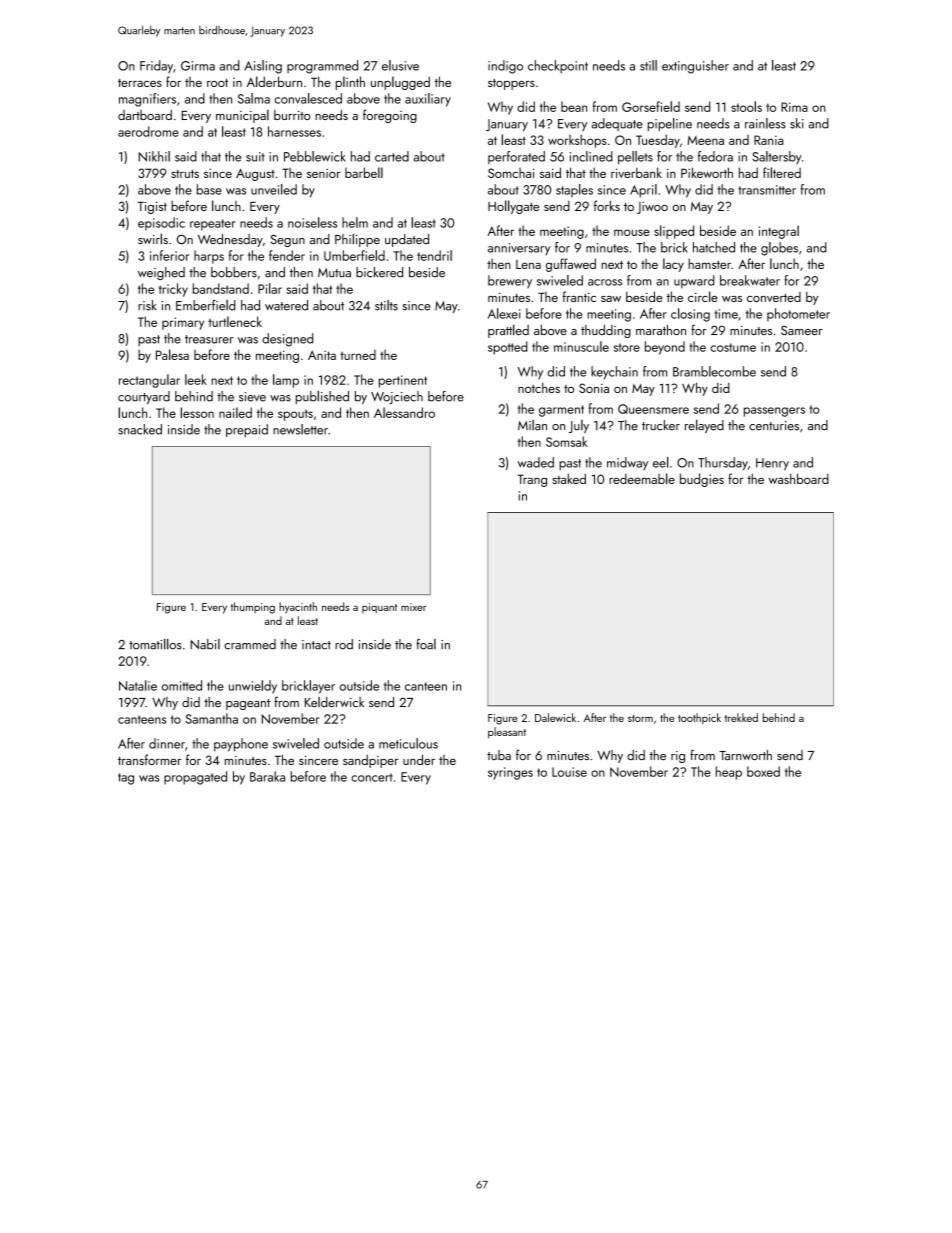  Describe the element at coordinates (640, 718) in the screenshot. I see `storm` at that location.
